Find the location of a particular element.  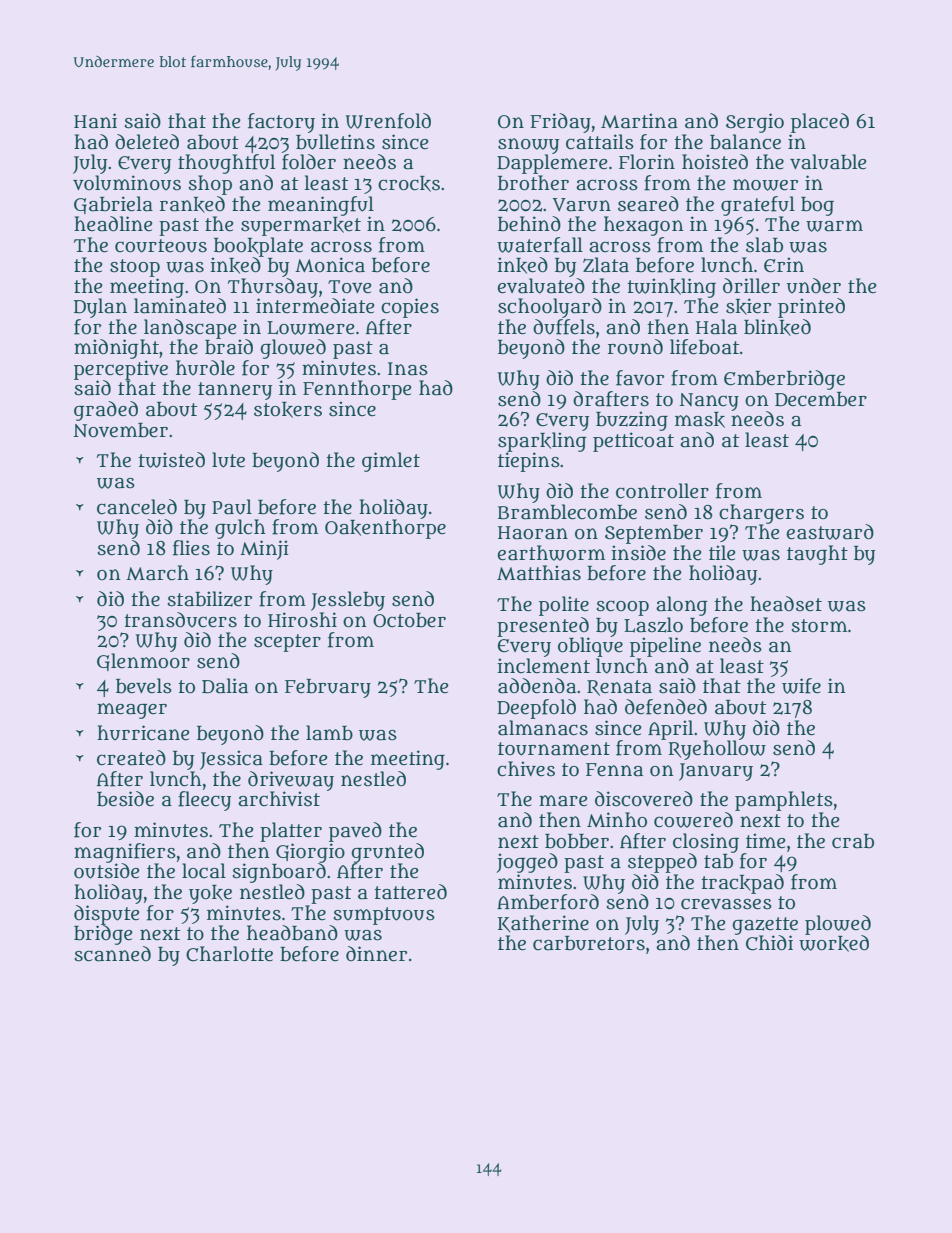

warm is located at coordinates (834, 226).
